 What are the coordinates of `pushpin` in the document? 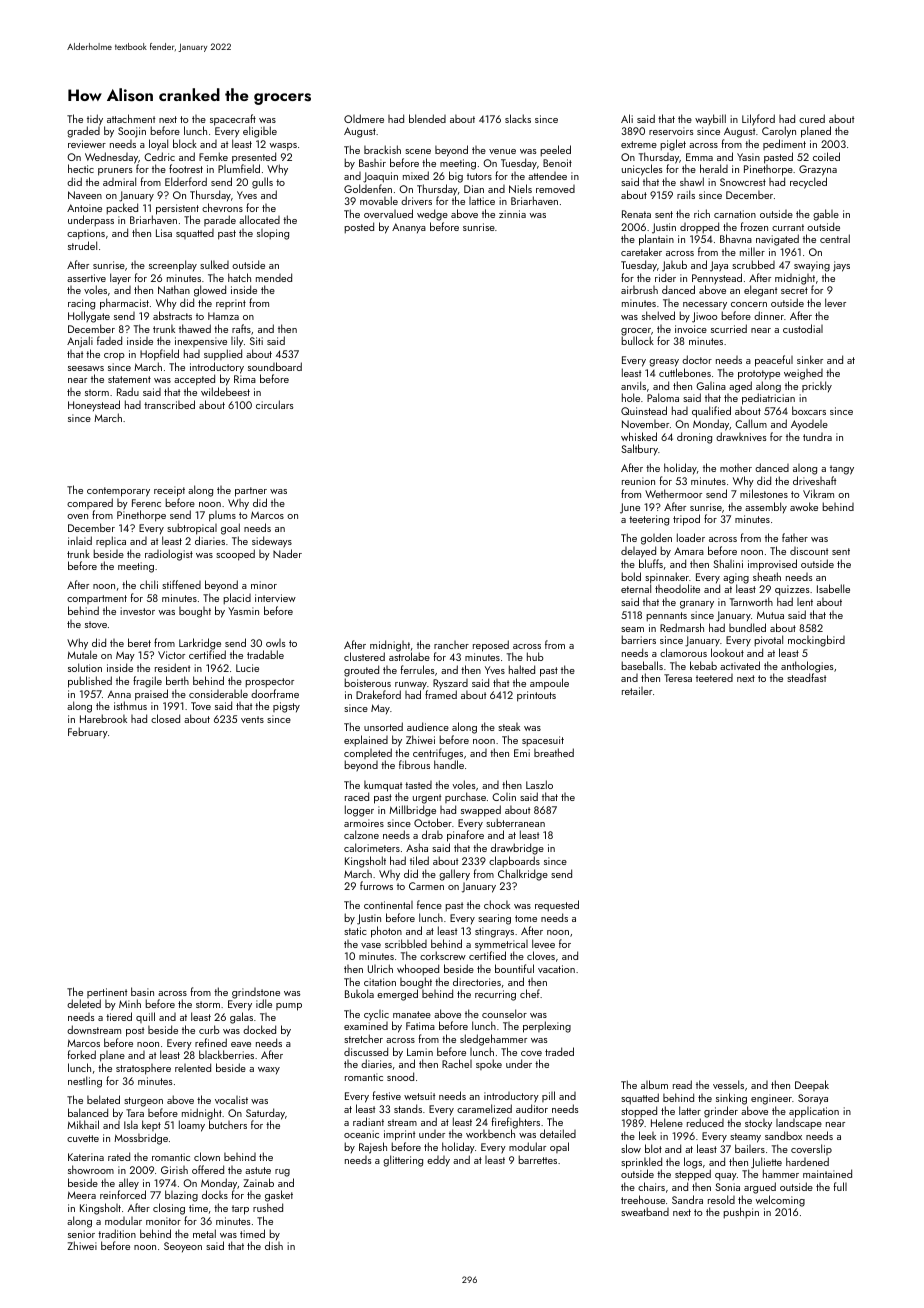 It's located at (741, 1213).
